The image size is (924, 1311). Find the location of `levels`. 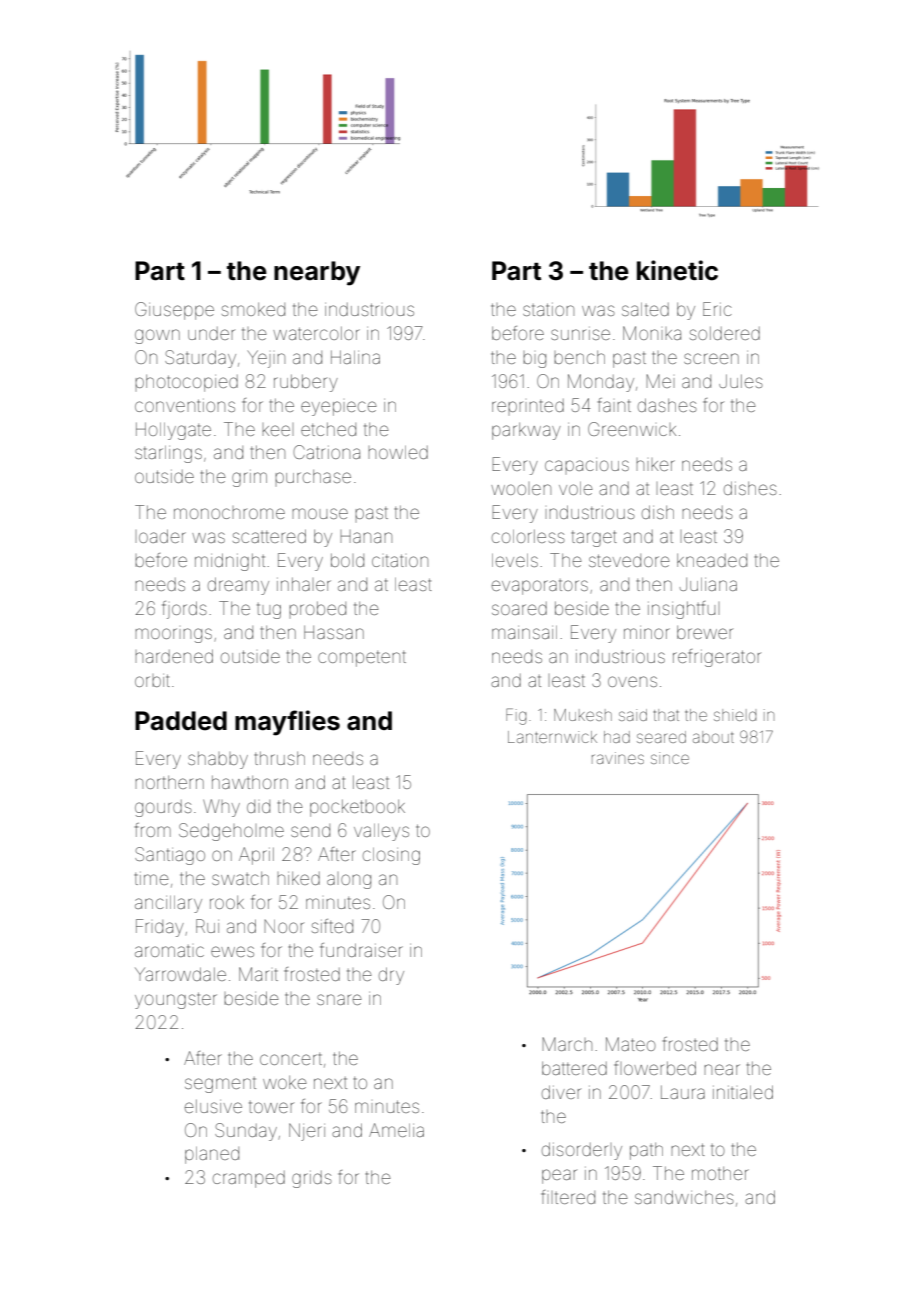

levels is located at coordinates (515, 560).
